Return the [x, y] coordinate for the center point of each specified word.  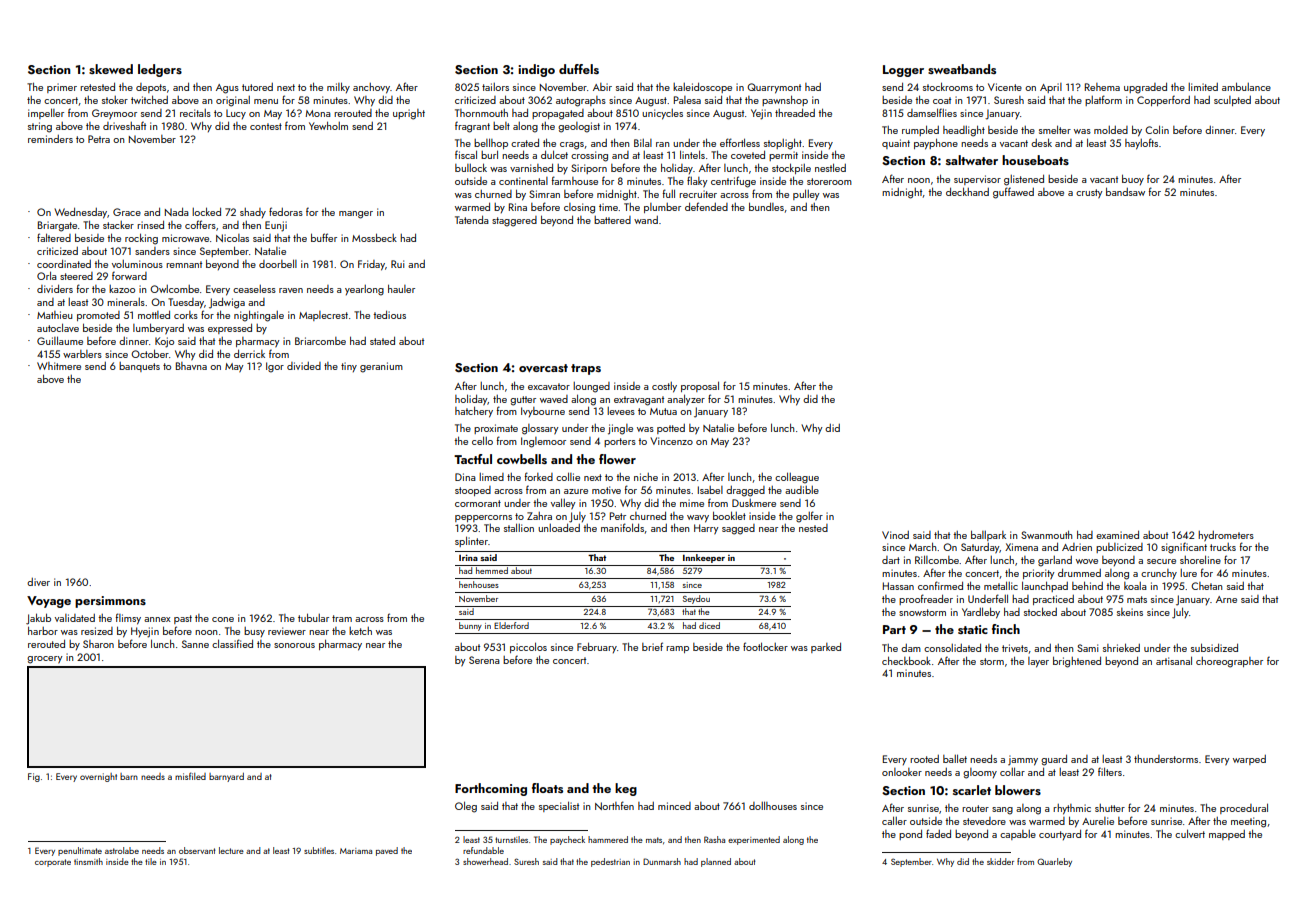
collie [568, 476]
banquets [139, 367]
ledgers [160, 70]
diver [38, 582]
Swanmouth [1046, 535]
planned [716, 862]
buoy [1133, 180]
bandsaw [1125, 192]
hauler [401, 289]
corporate [53, 863]
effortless [740, 142]
